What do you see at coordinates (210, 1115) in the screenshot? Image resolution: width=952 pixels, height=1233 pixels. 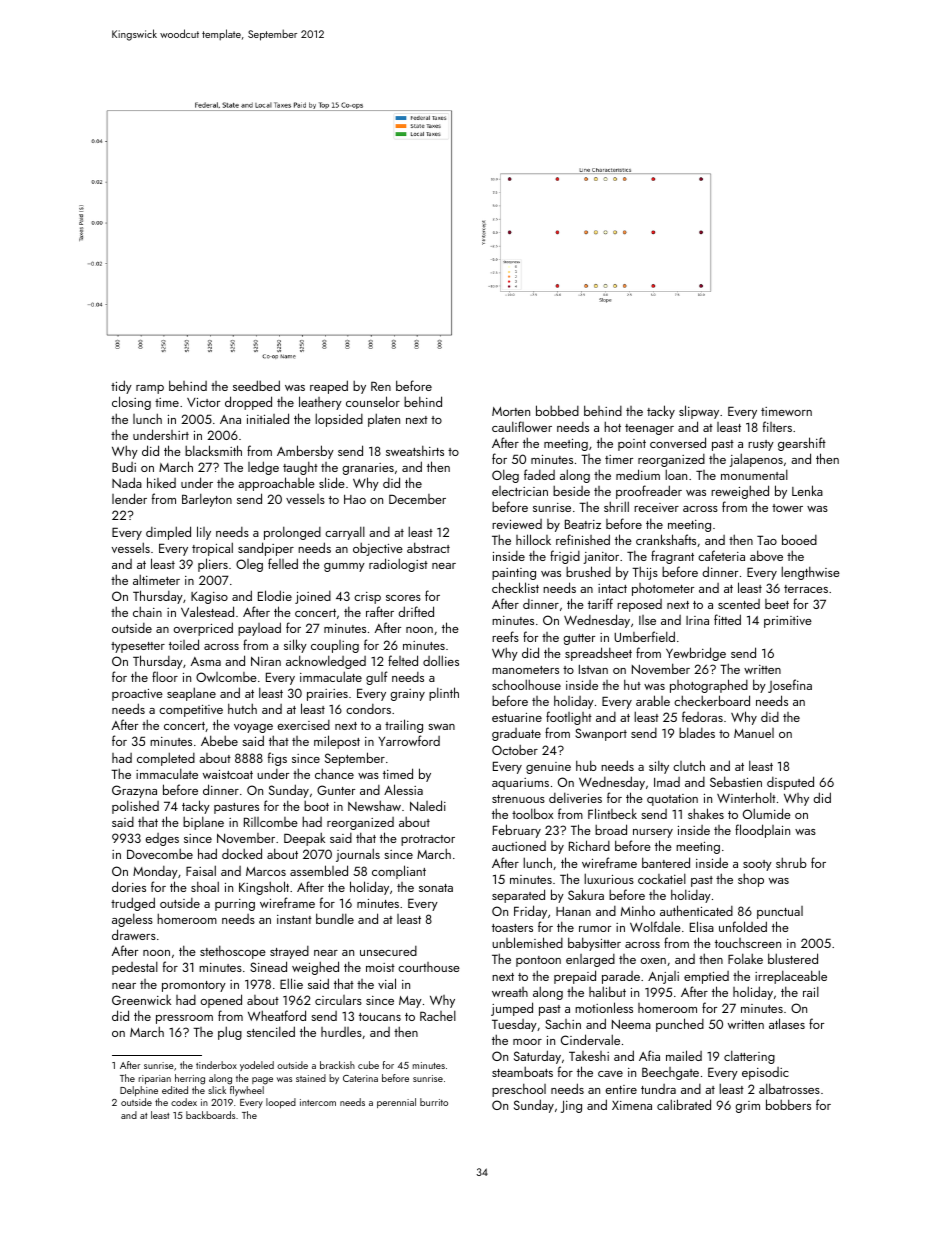 I see `backboards` at bounding box center [210, 1115].
